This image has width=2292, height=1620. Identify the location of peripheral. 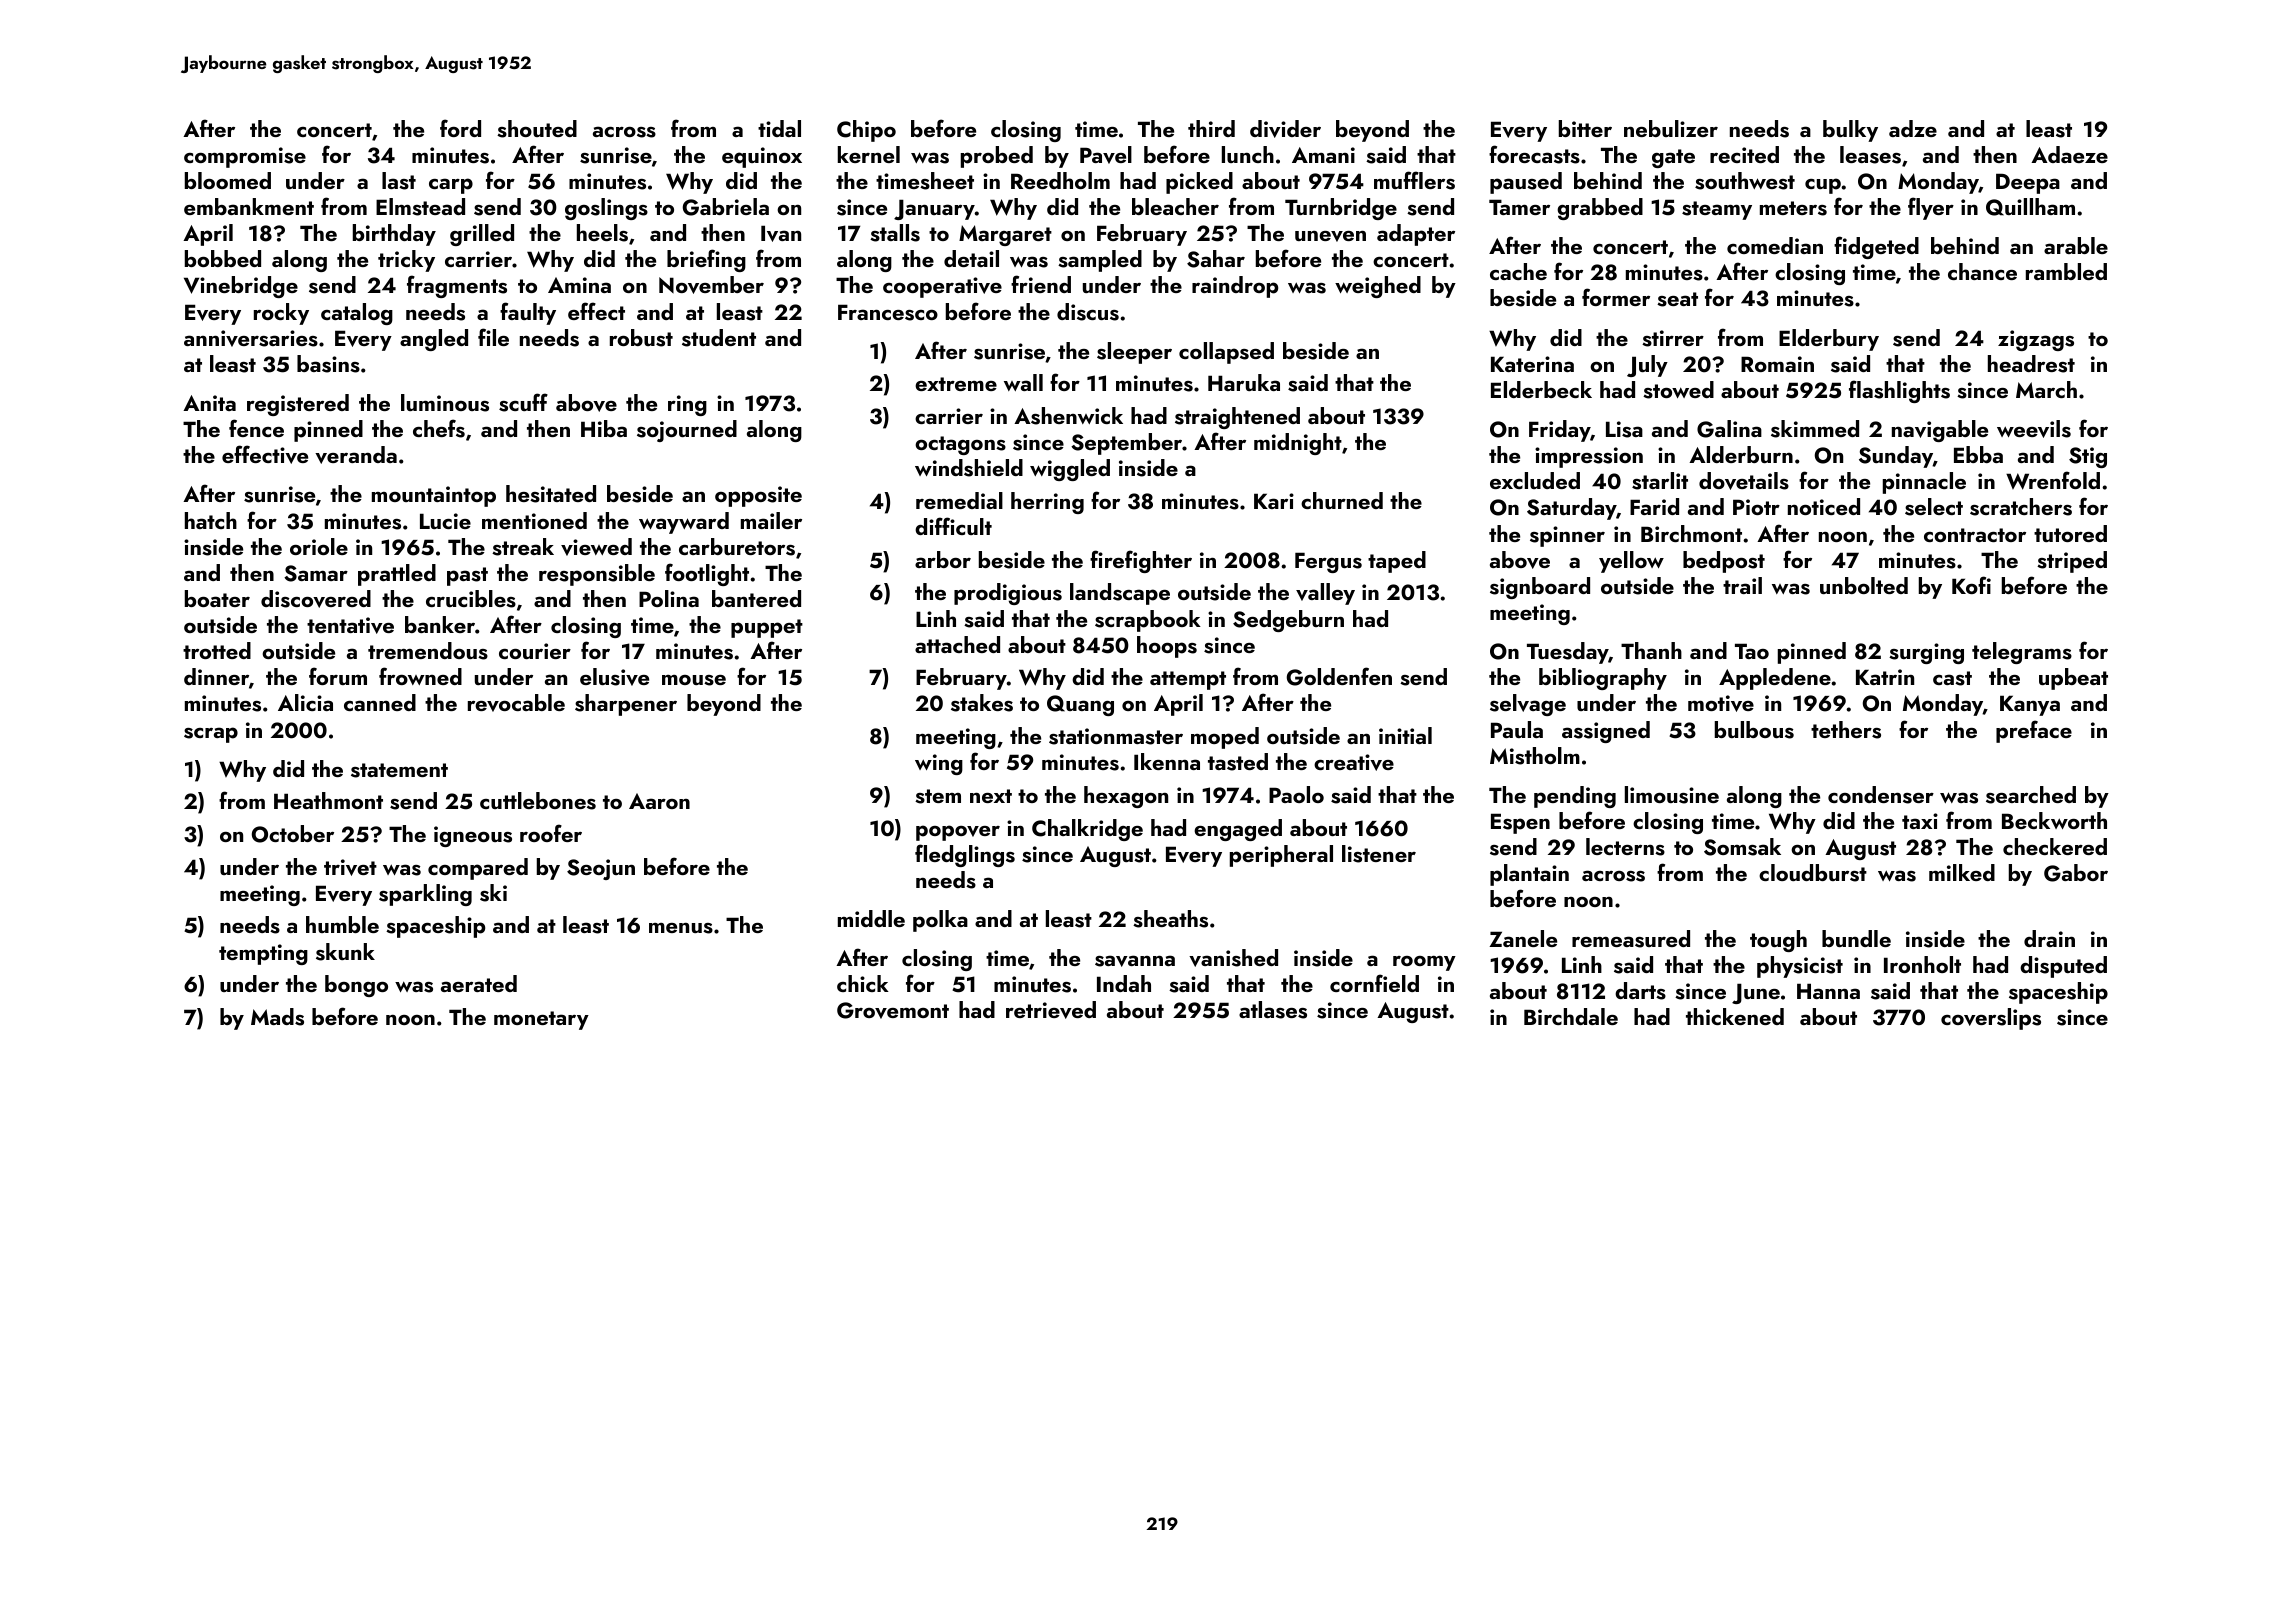
(1281, 856).
